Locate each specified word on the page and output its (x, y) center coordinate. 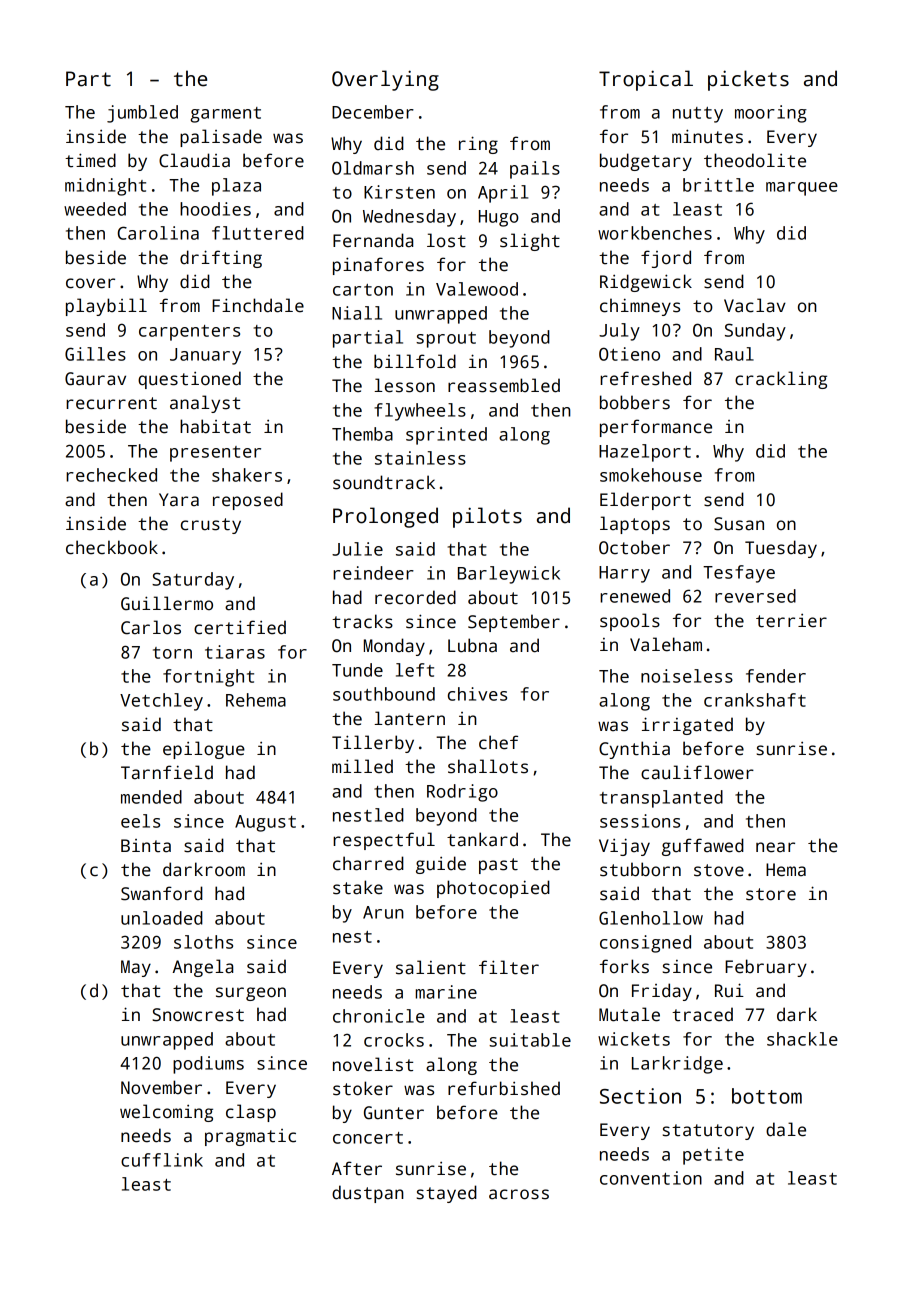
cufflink (162, 1160)
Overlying (385, 80)
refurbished (504, 1088)
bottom (767, 1096)
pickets (748, 80)
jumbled (142, 114)
